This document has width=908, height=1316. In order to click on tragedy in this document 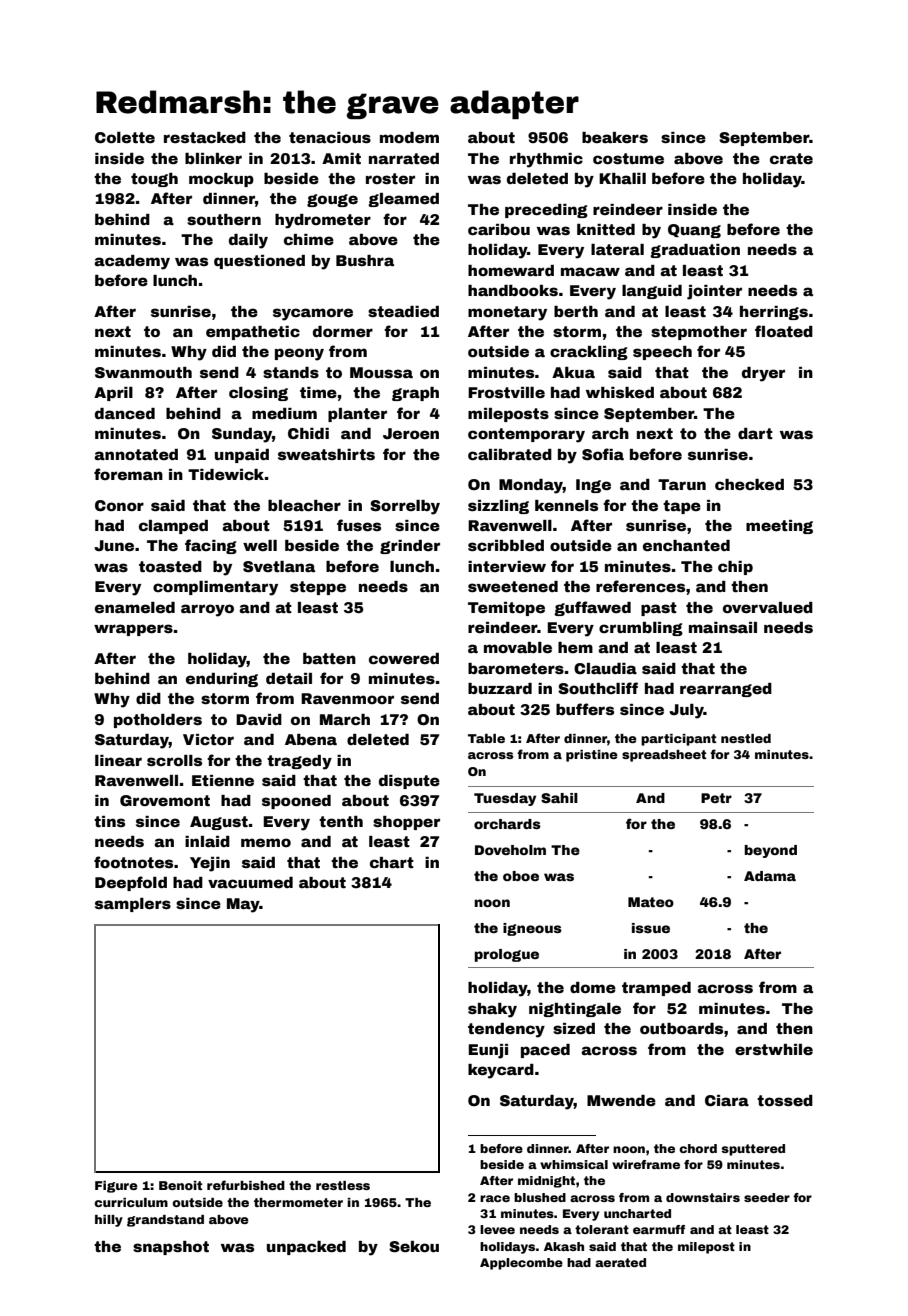, I will do `click(299, 762)`.
